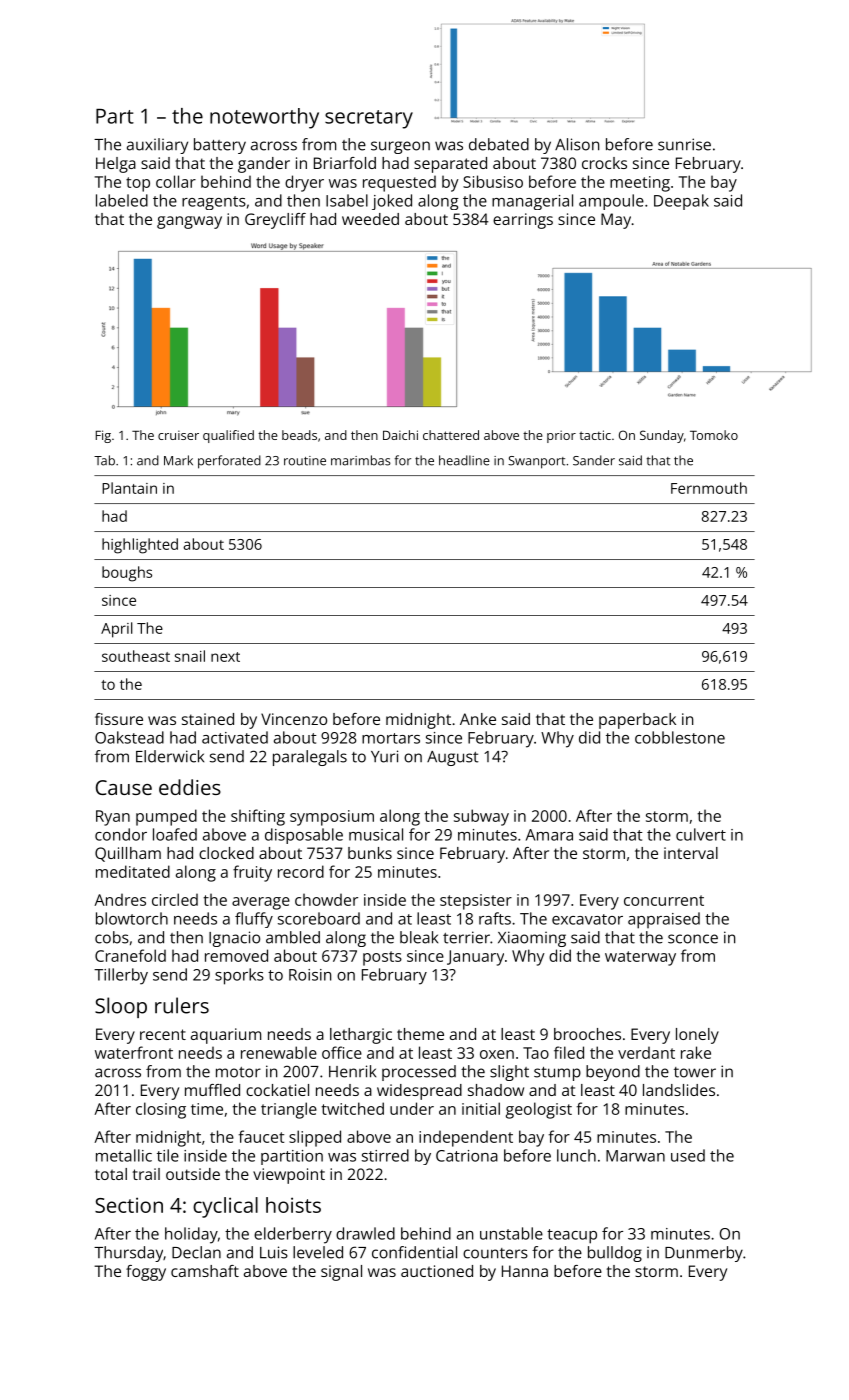  Describe the element at coordinates (305, 461) in the image. I see `routine` at that location.
